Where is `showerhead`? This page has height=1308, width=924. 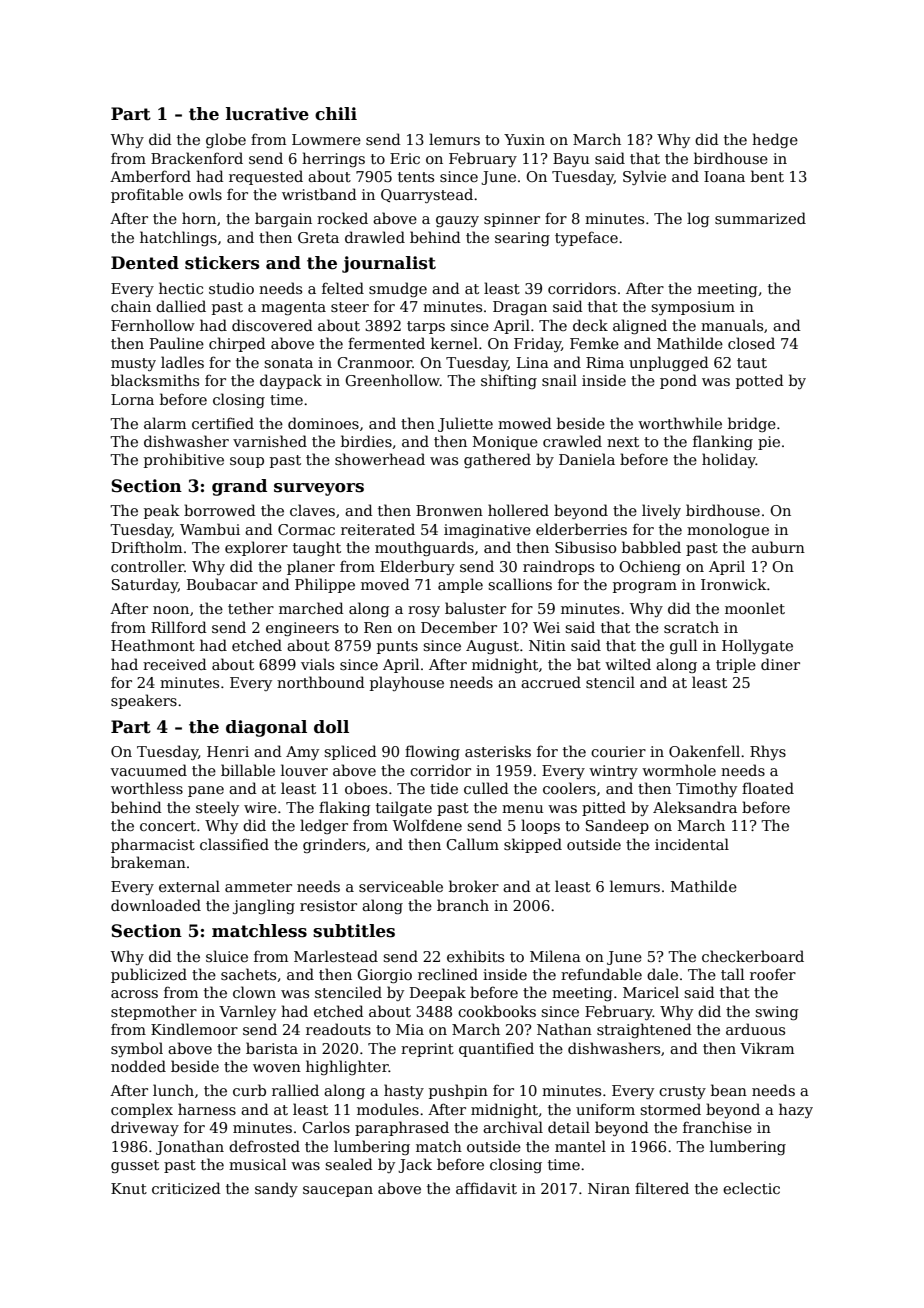
showerhead is located at coordinates (380, 459).
